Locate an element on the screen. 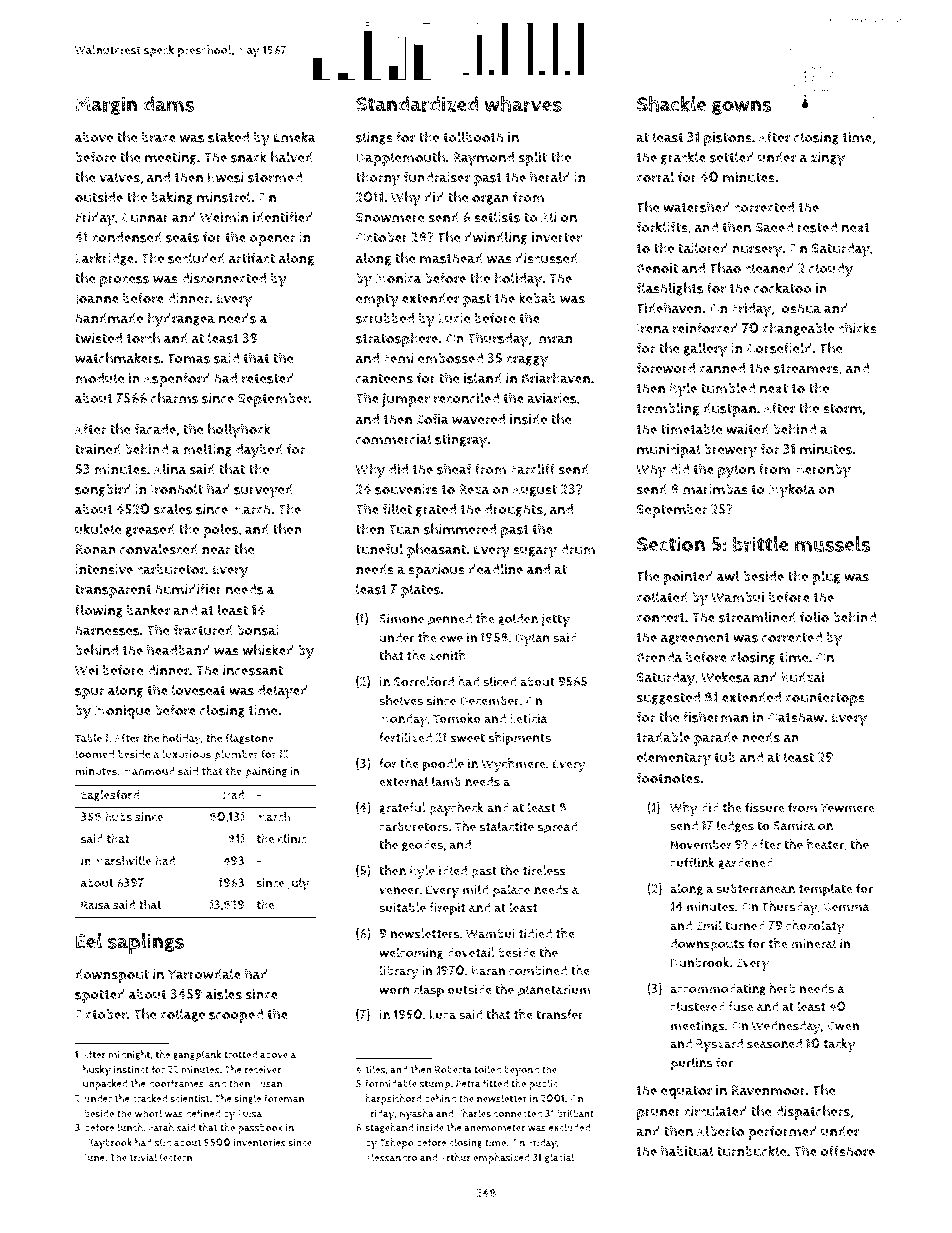 This screenshot has width=952, height=1233. Standardized is located at coordinates (417, 104).
